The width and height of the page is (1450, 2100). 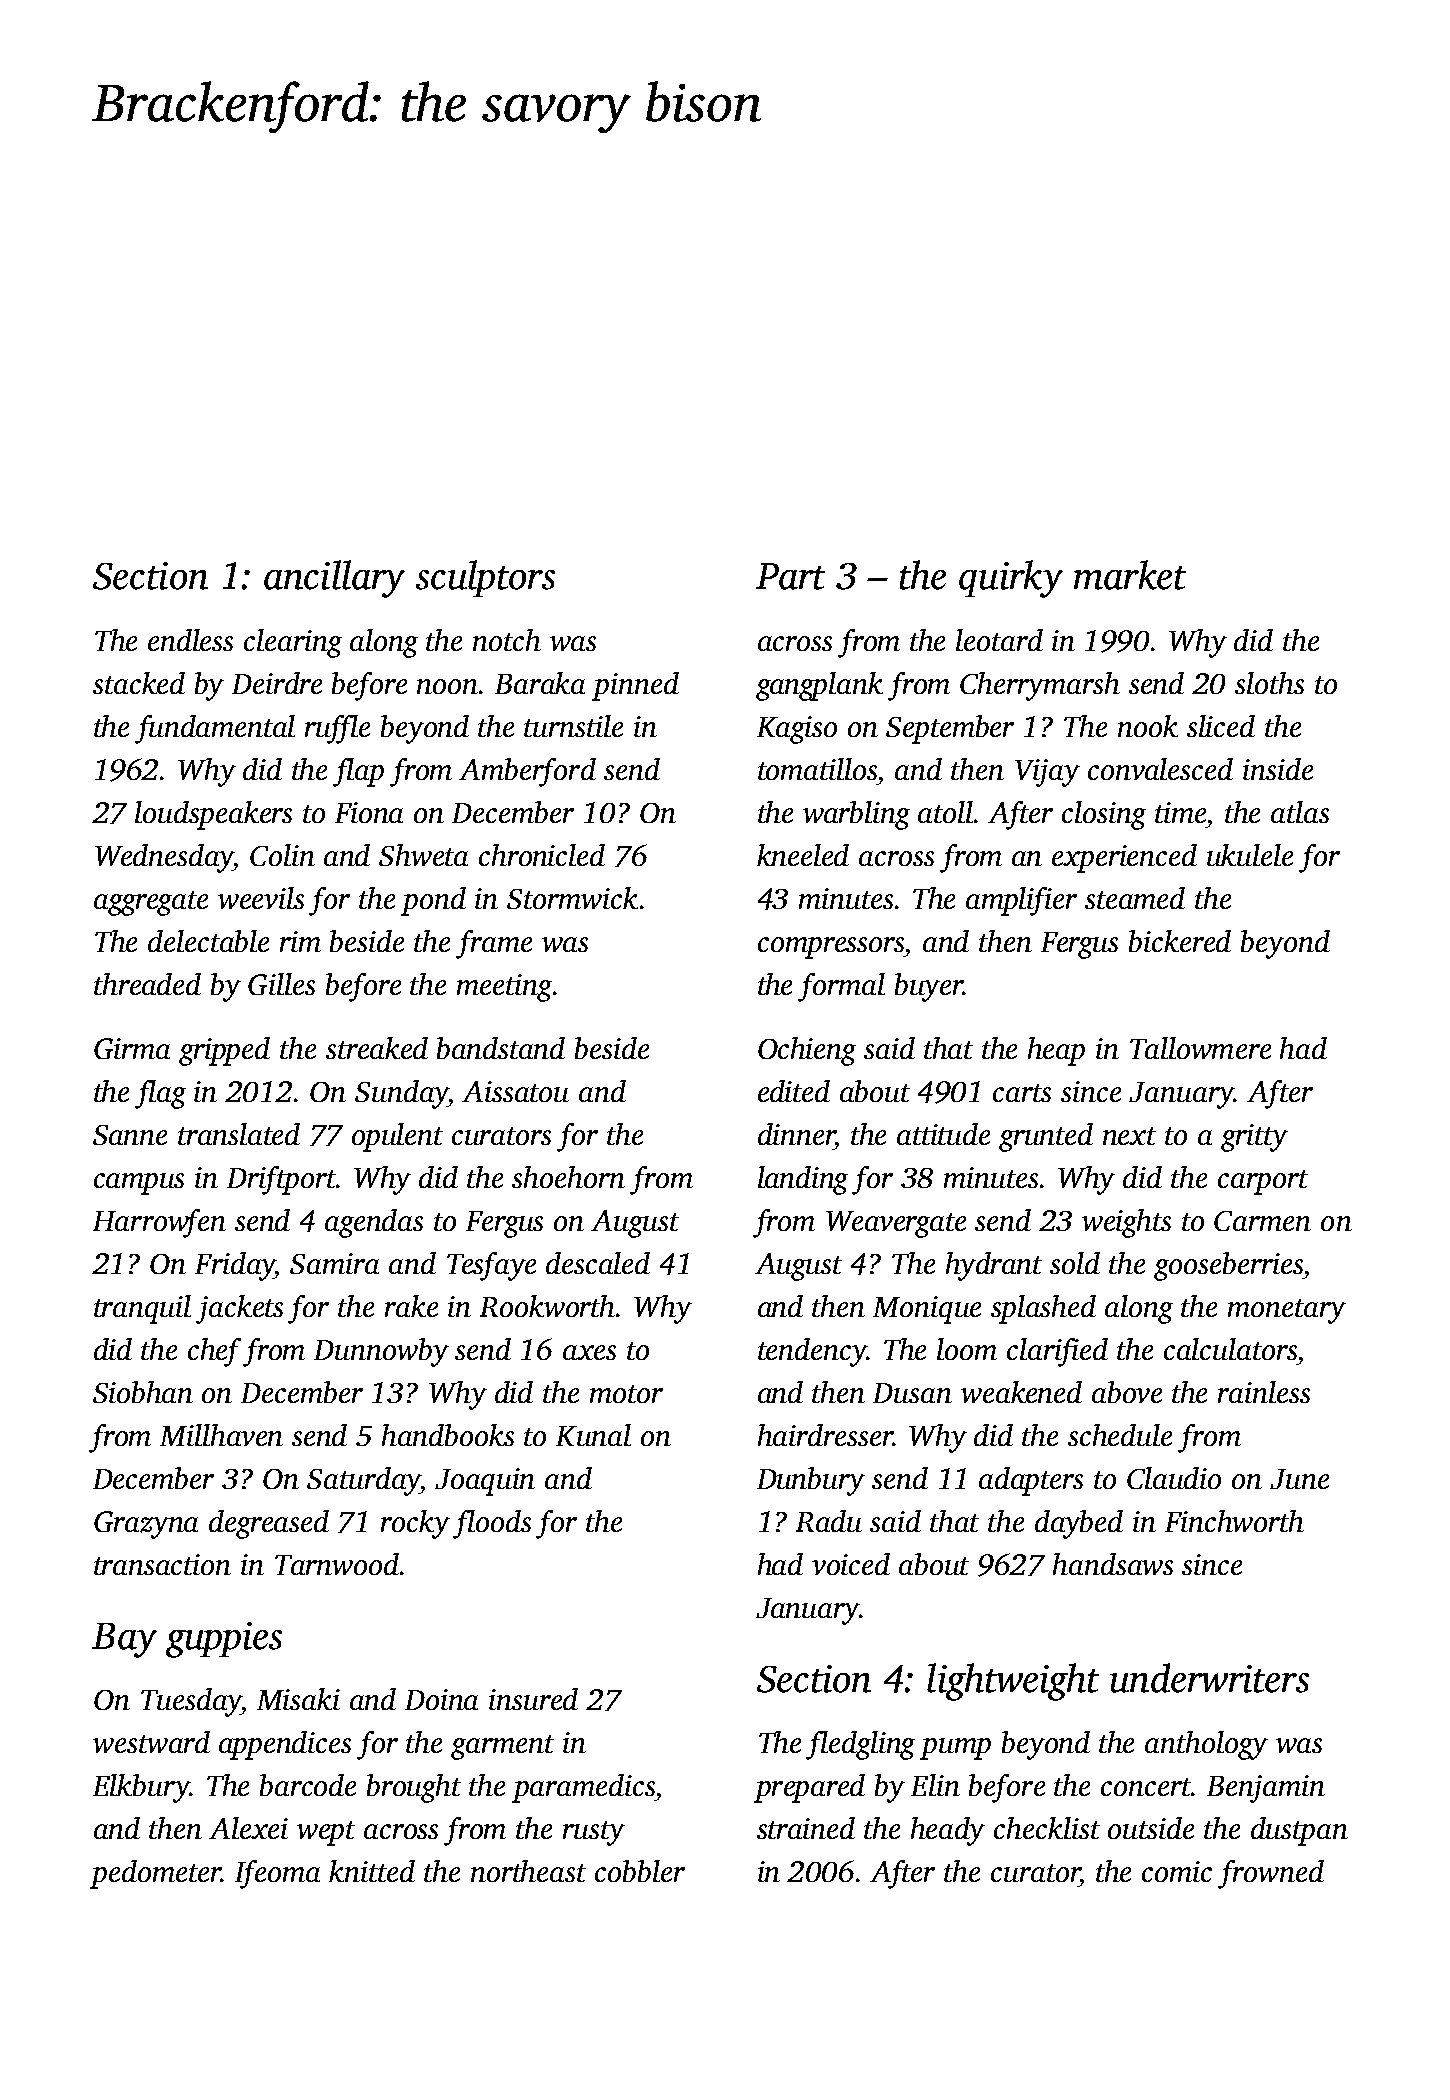 What do you see at coordinates (277, 1874) in the page?
I see `Ifeoma` at bounding box center [277, 1874].
